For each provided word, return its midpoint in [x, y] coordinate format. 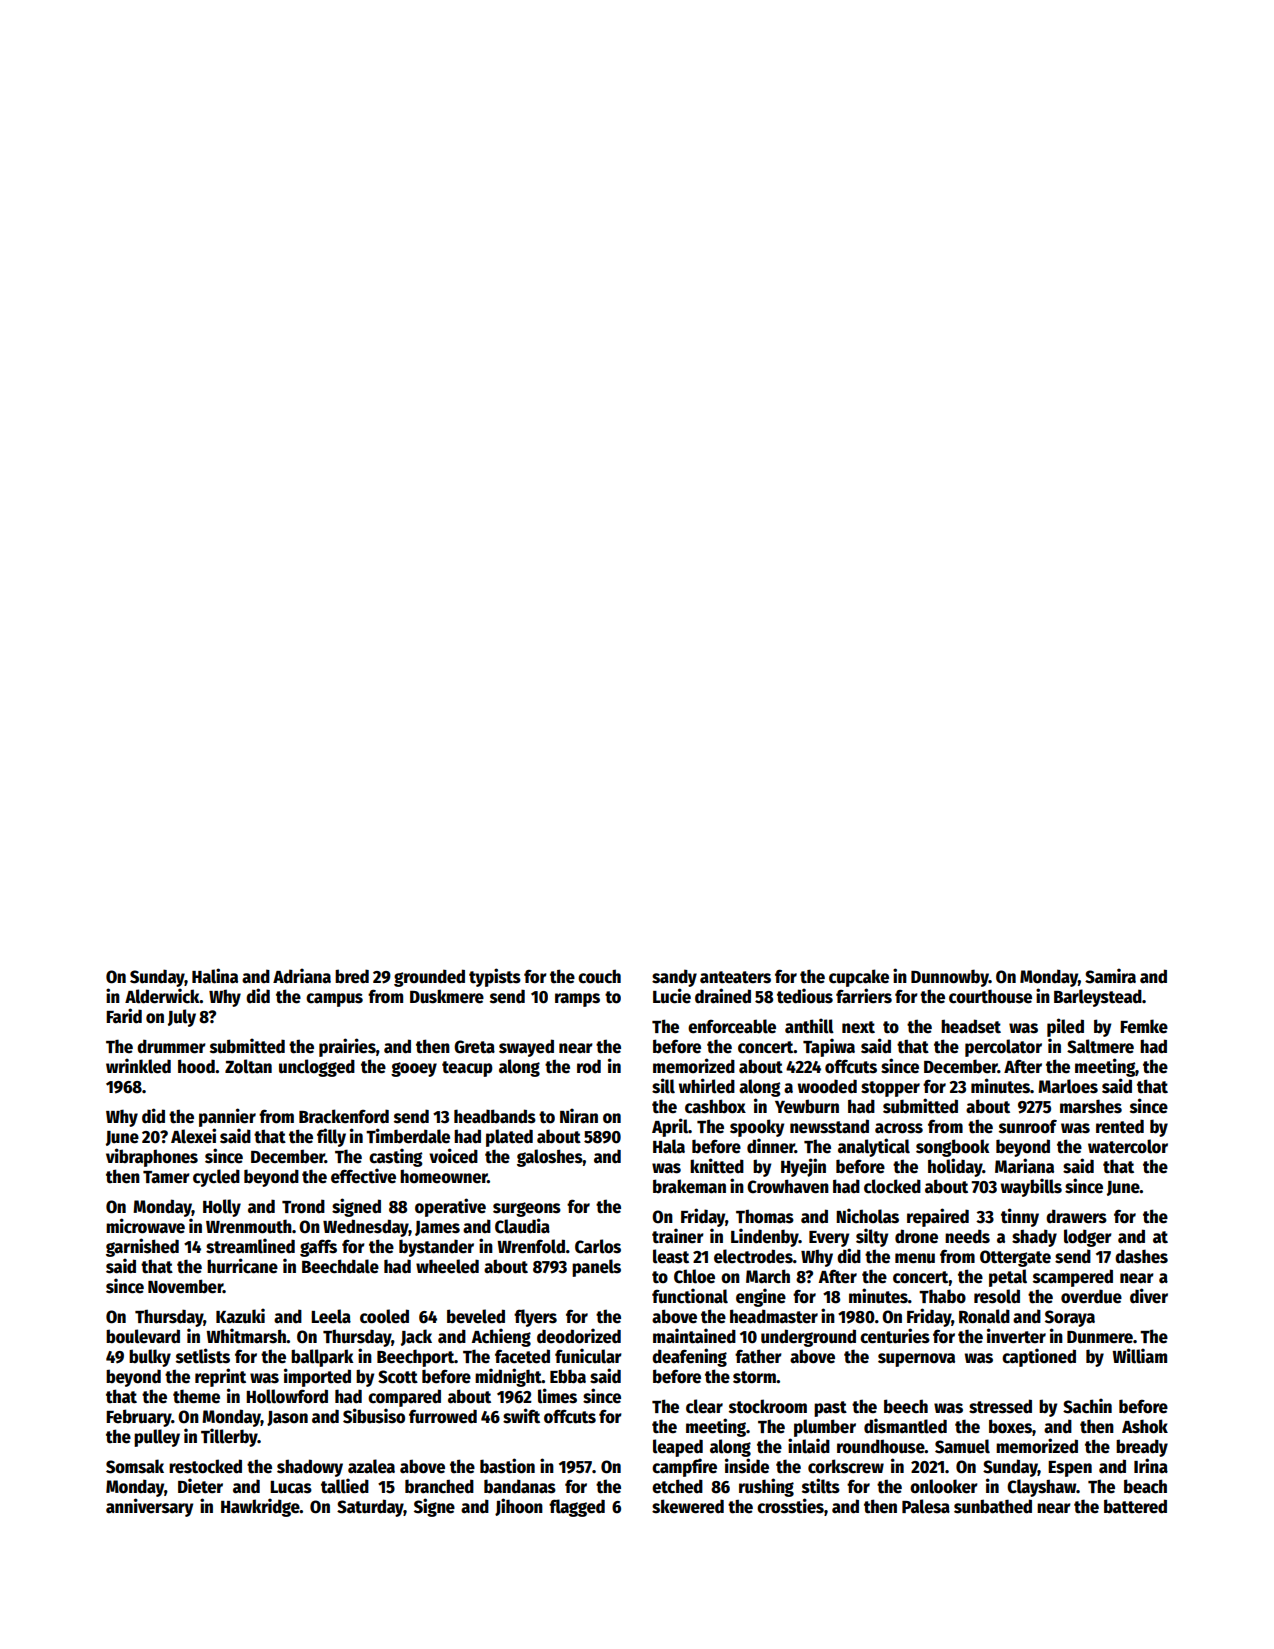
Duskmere [447, 996]
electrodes [753, 1256]
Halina [215, 976]
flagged [577, 1508]
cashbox [715, 1106]
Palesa [926, 1506]
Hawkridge [260, 1507]
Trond [303, 1206]
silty [872, 1237]
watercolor [1128, 1146]
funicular [588, 1356]
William [1139, 1356]
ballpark [322, 1358]
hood [196, 1066]
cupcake [859, 978]
